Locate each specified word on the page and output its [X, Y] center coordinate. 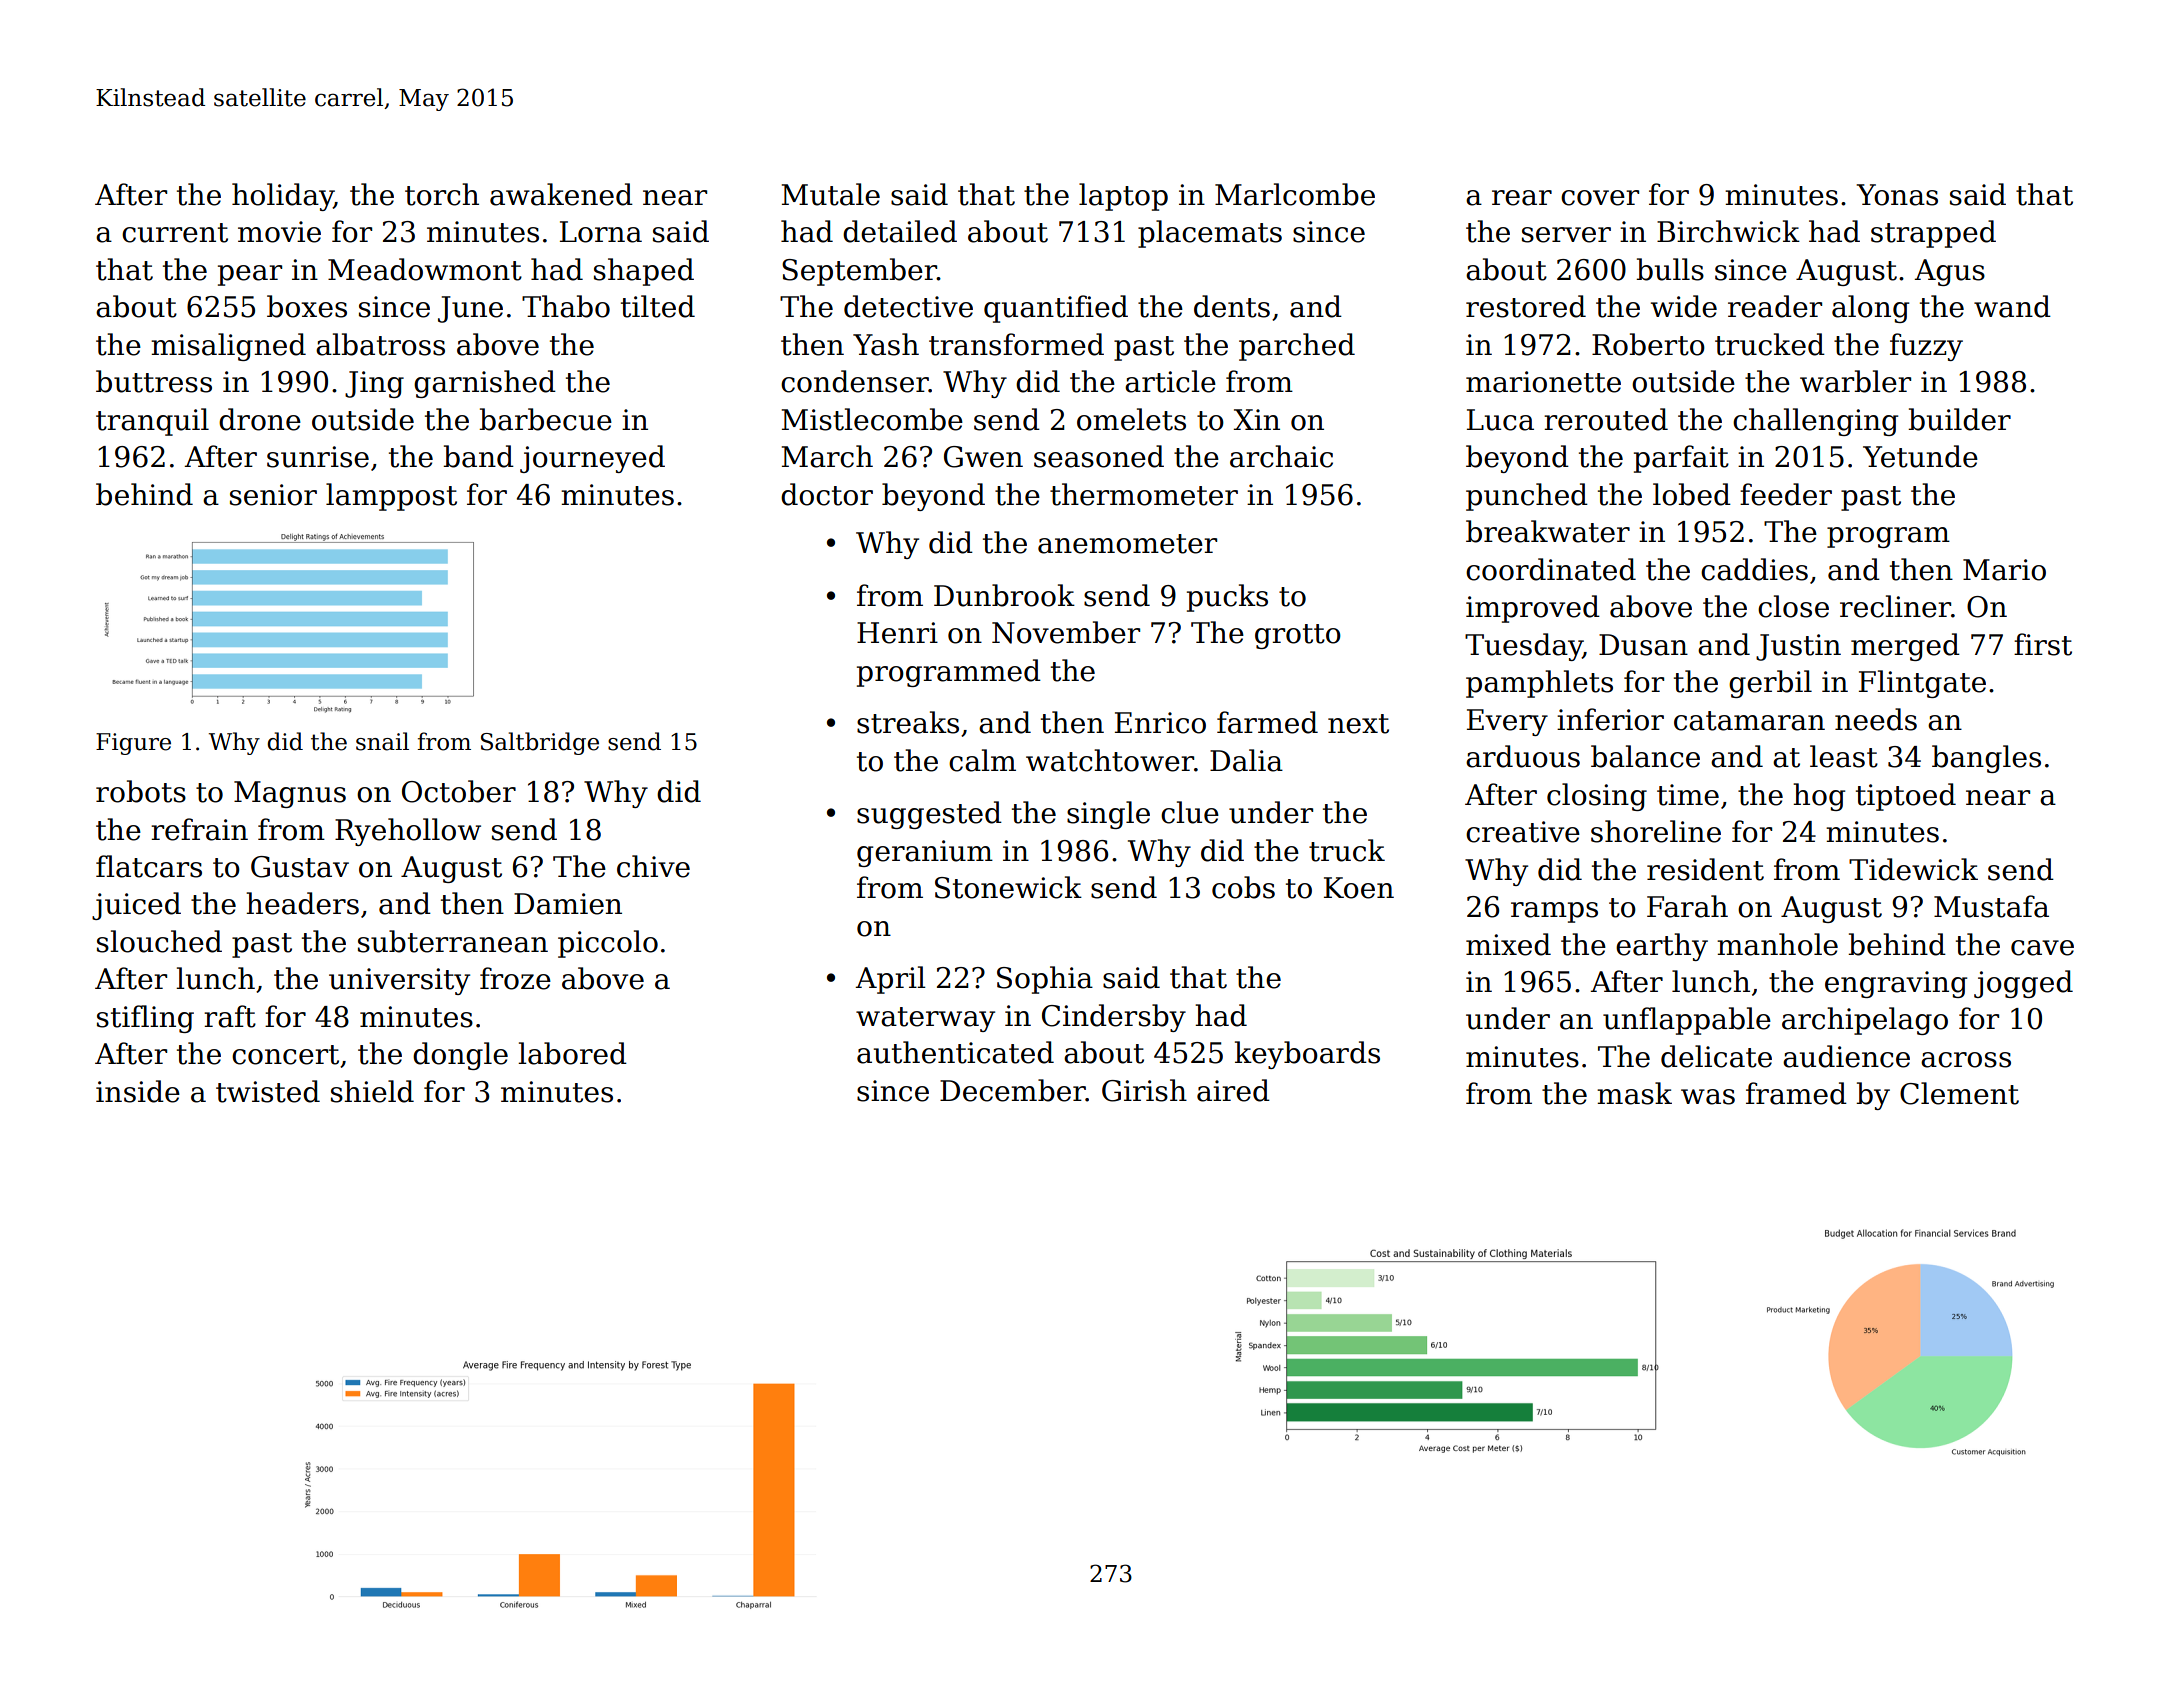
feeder [1786, 494]
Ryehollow [408, 832]
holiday [283, 197]
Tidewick [1913, 869]
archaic [1281, 456]
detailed [900, 231]
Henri [897, 633]
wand [2012, 306]
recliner [1895, 606]
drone [260, 419]
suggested [929, 815]
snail [382, 741]
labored [572, 1053]
